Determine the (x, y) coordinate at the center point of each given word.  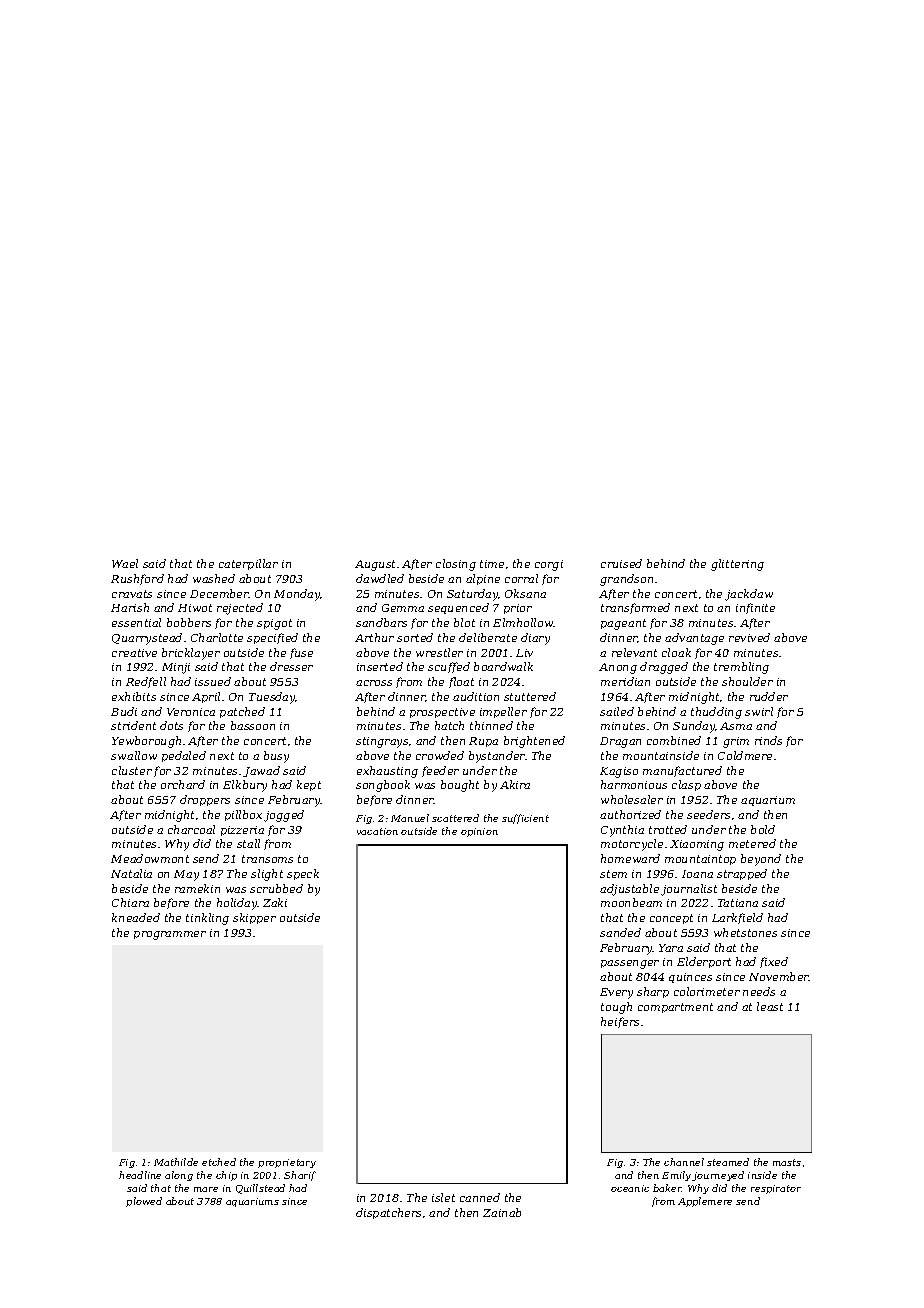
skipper (254, 918)
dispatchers (388, 1213)
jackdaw (749, 595)
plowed (144, 1202)
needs (759, 991)
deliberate (488, 637)
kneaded (136, 917)
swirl (759, 711)
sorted (415, 637)
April (206, 697)
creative (134, 653)
